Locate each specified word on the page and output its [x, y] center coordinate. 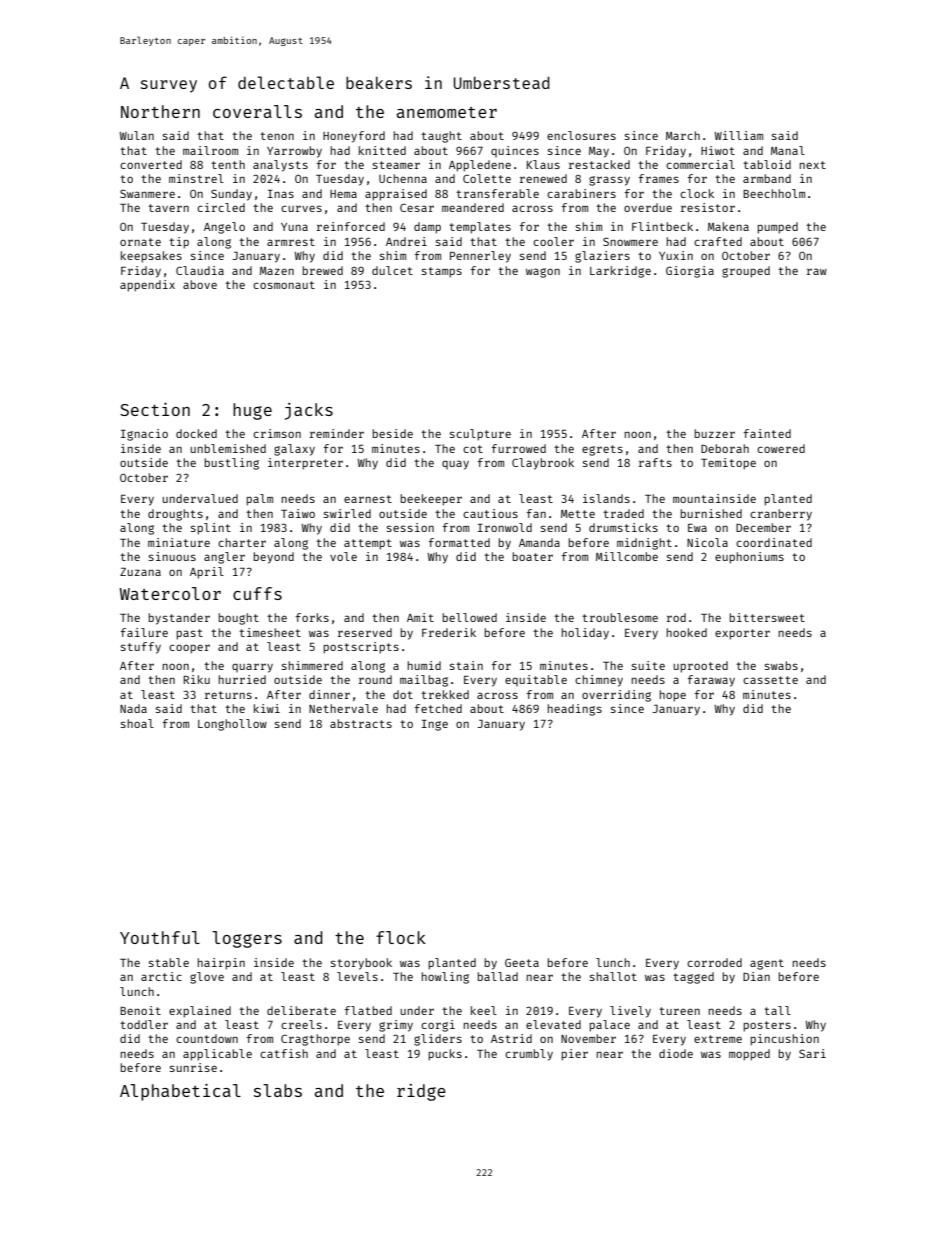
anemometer [447, 112]
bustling [231, 464]
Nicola [707, 542]
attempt [368, 544]
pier [574, 1055]
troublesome [620, 617]
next [812, 165]
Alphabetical [180, 1092]
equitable [536, 680]
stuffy [141, 648]
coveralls [257, 111]
